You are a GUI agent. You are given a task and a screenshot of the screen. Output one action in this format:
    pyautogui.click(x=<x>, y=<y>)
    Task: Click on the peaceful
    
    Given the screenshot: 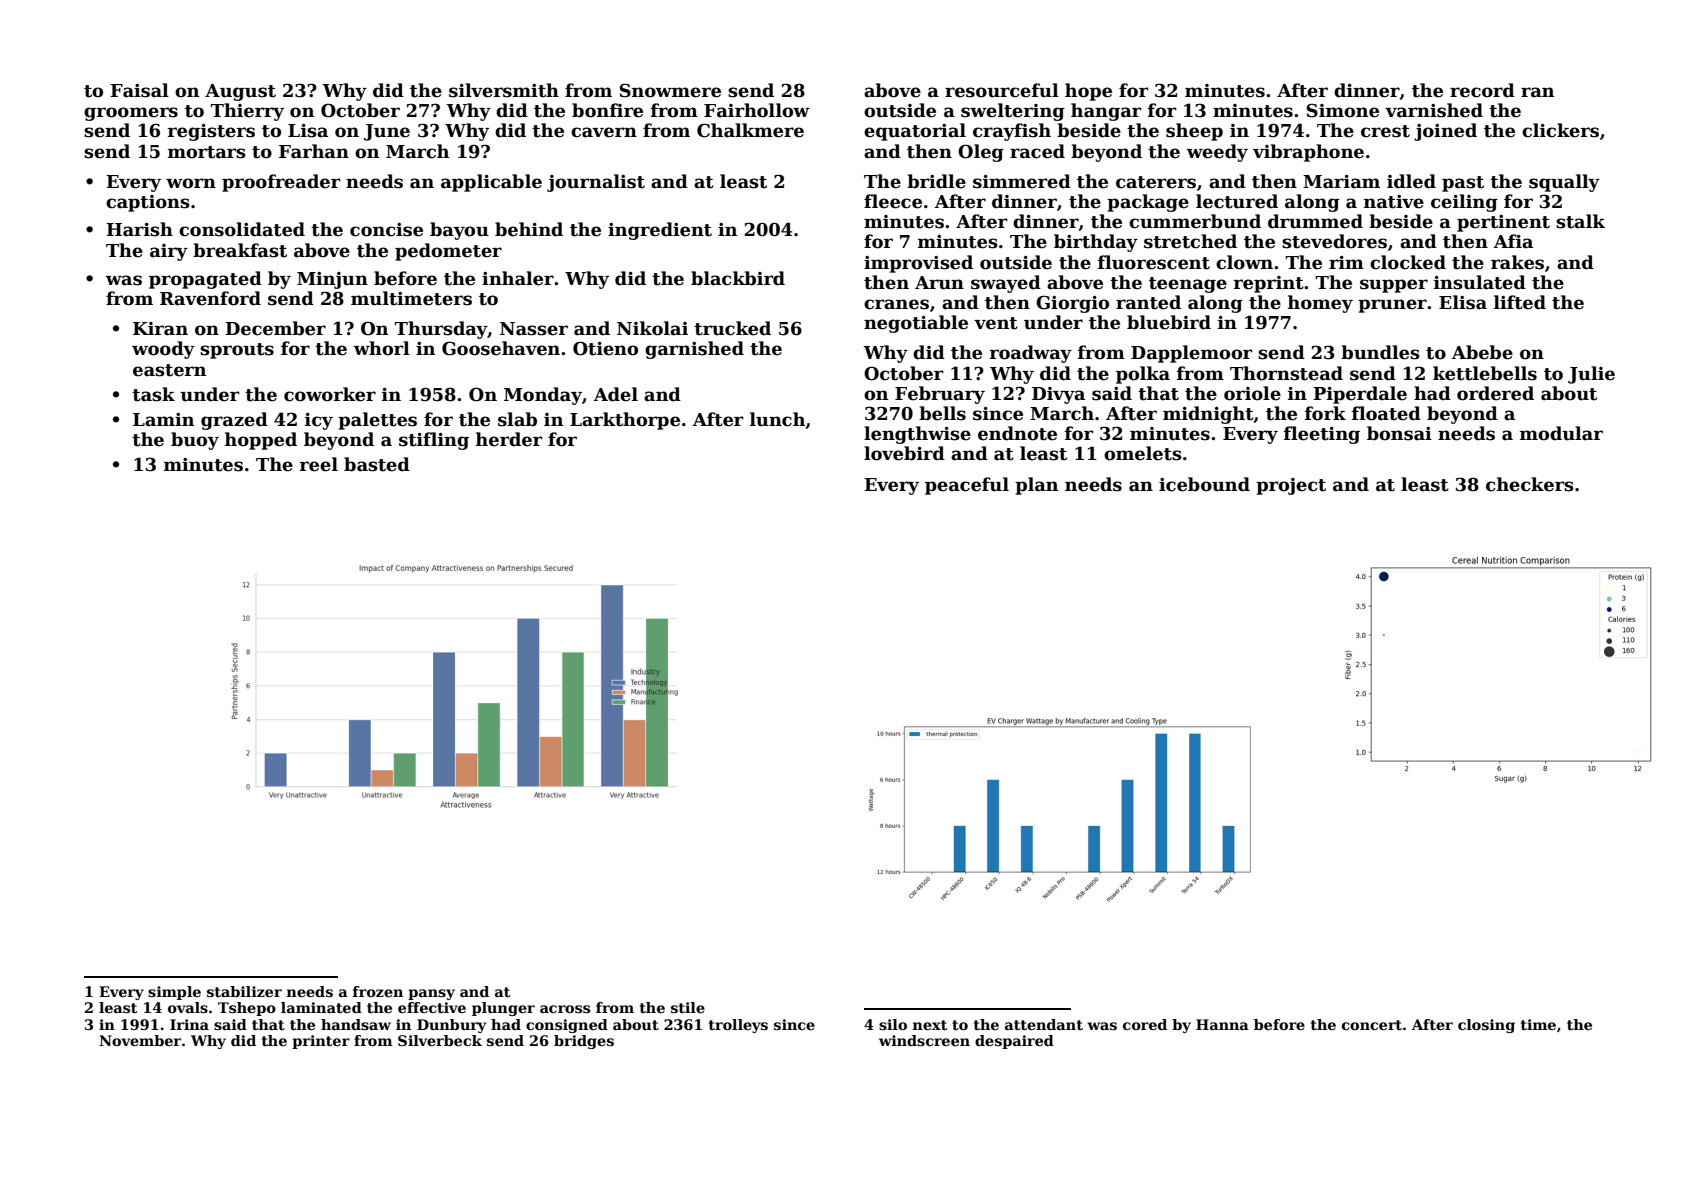 What is the action you would take?
    pyautogui.click(x=967, y=486)
